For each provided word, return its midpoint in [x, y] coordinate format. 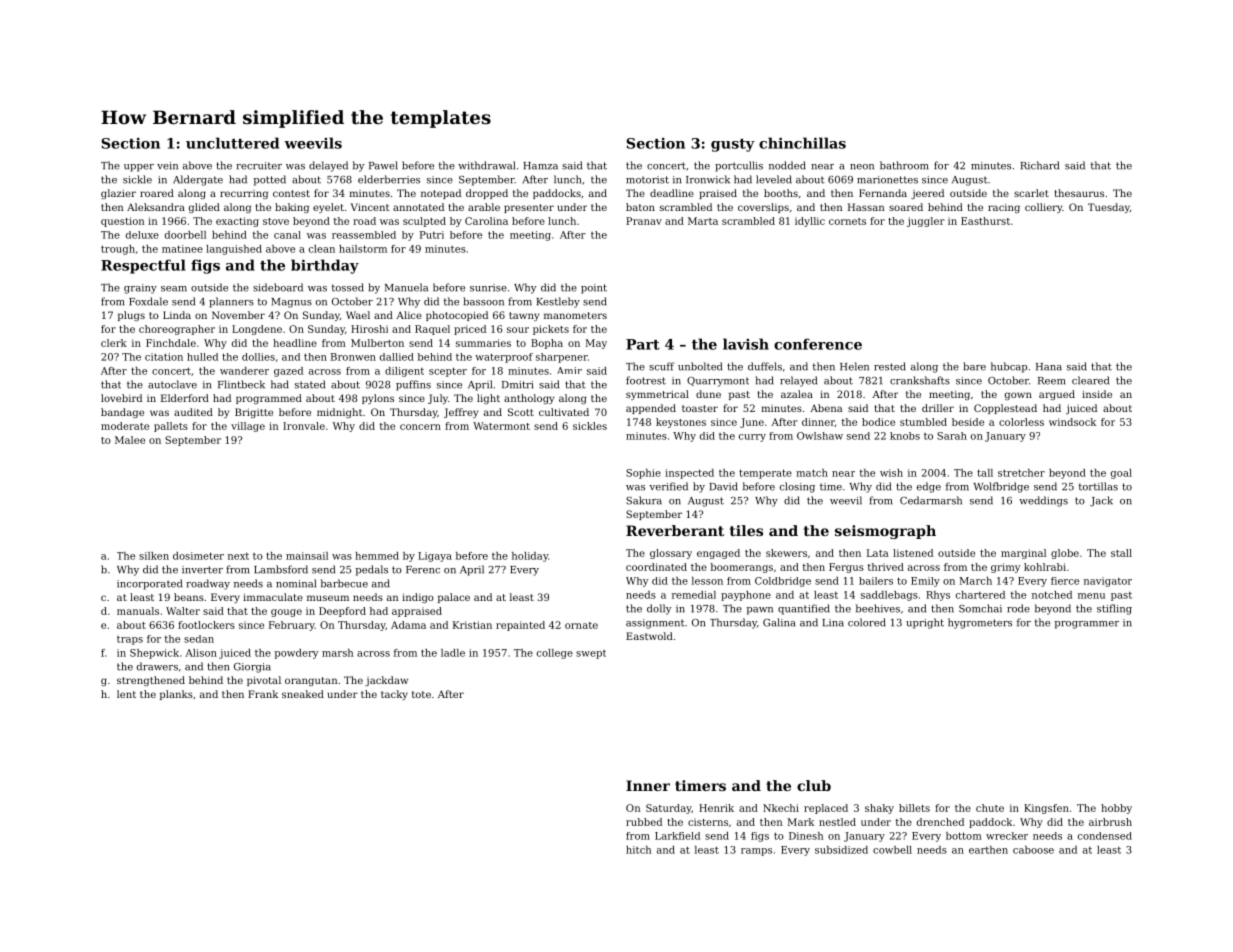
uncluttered [232, 143]
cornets [847, 221]
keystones [681, 423]
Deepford [342, 612]
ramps [756, 852]
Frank [263, 694]
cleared [1090, 380]
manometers [575, 315]
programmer [1087, 625]
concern [420, 427]
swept [591, 654]
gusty [733, 145]
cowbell [892, 850]
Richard [1039, 165]
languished [234, 250]
